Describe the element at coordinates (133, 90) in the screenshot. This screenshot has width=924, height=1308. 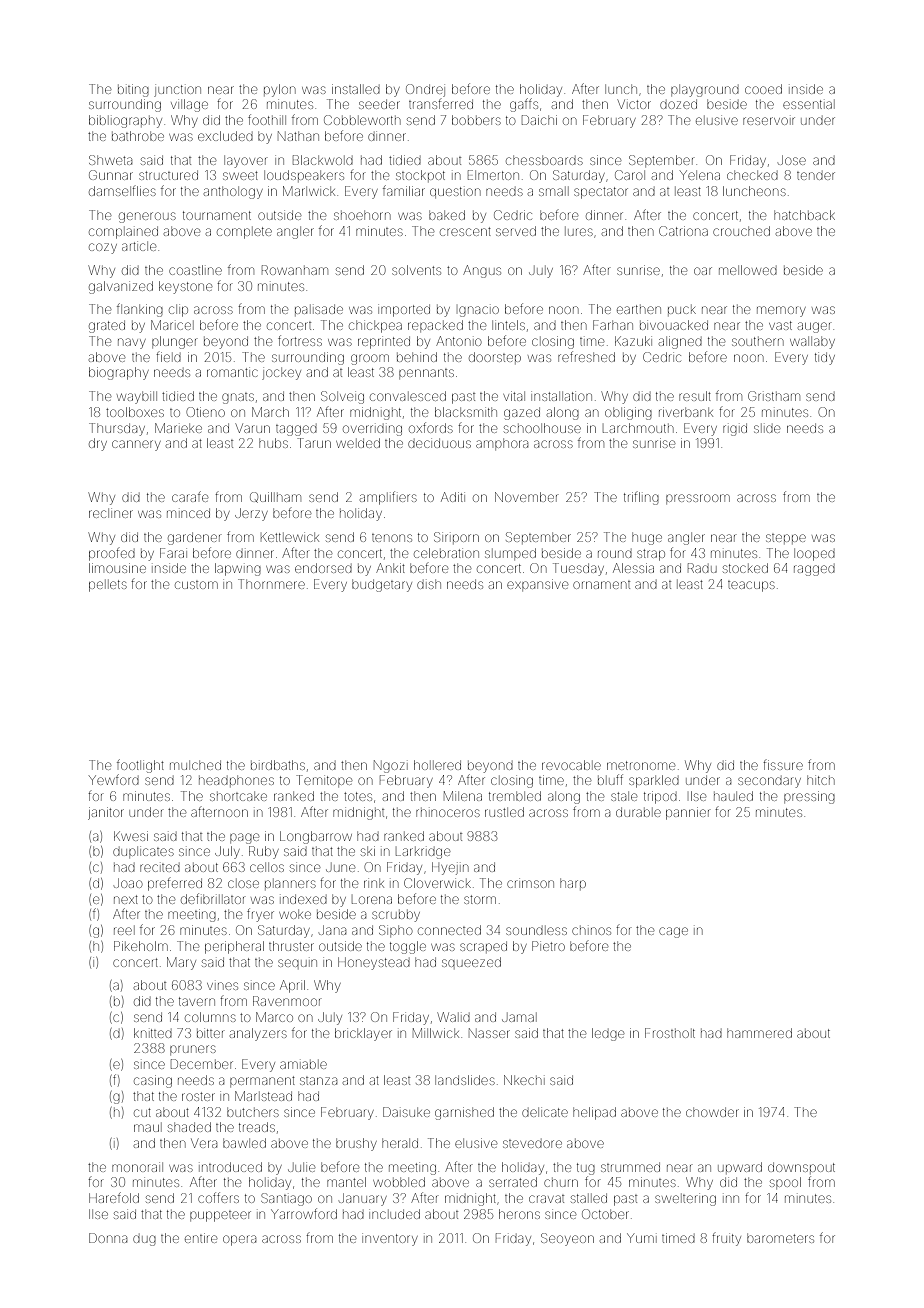
I see `biting` at that location.
